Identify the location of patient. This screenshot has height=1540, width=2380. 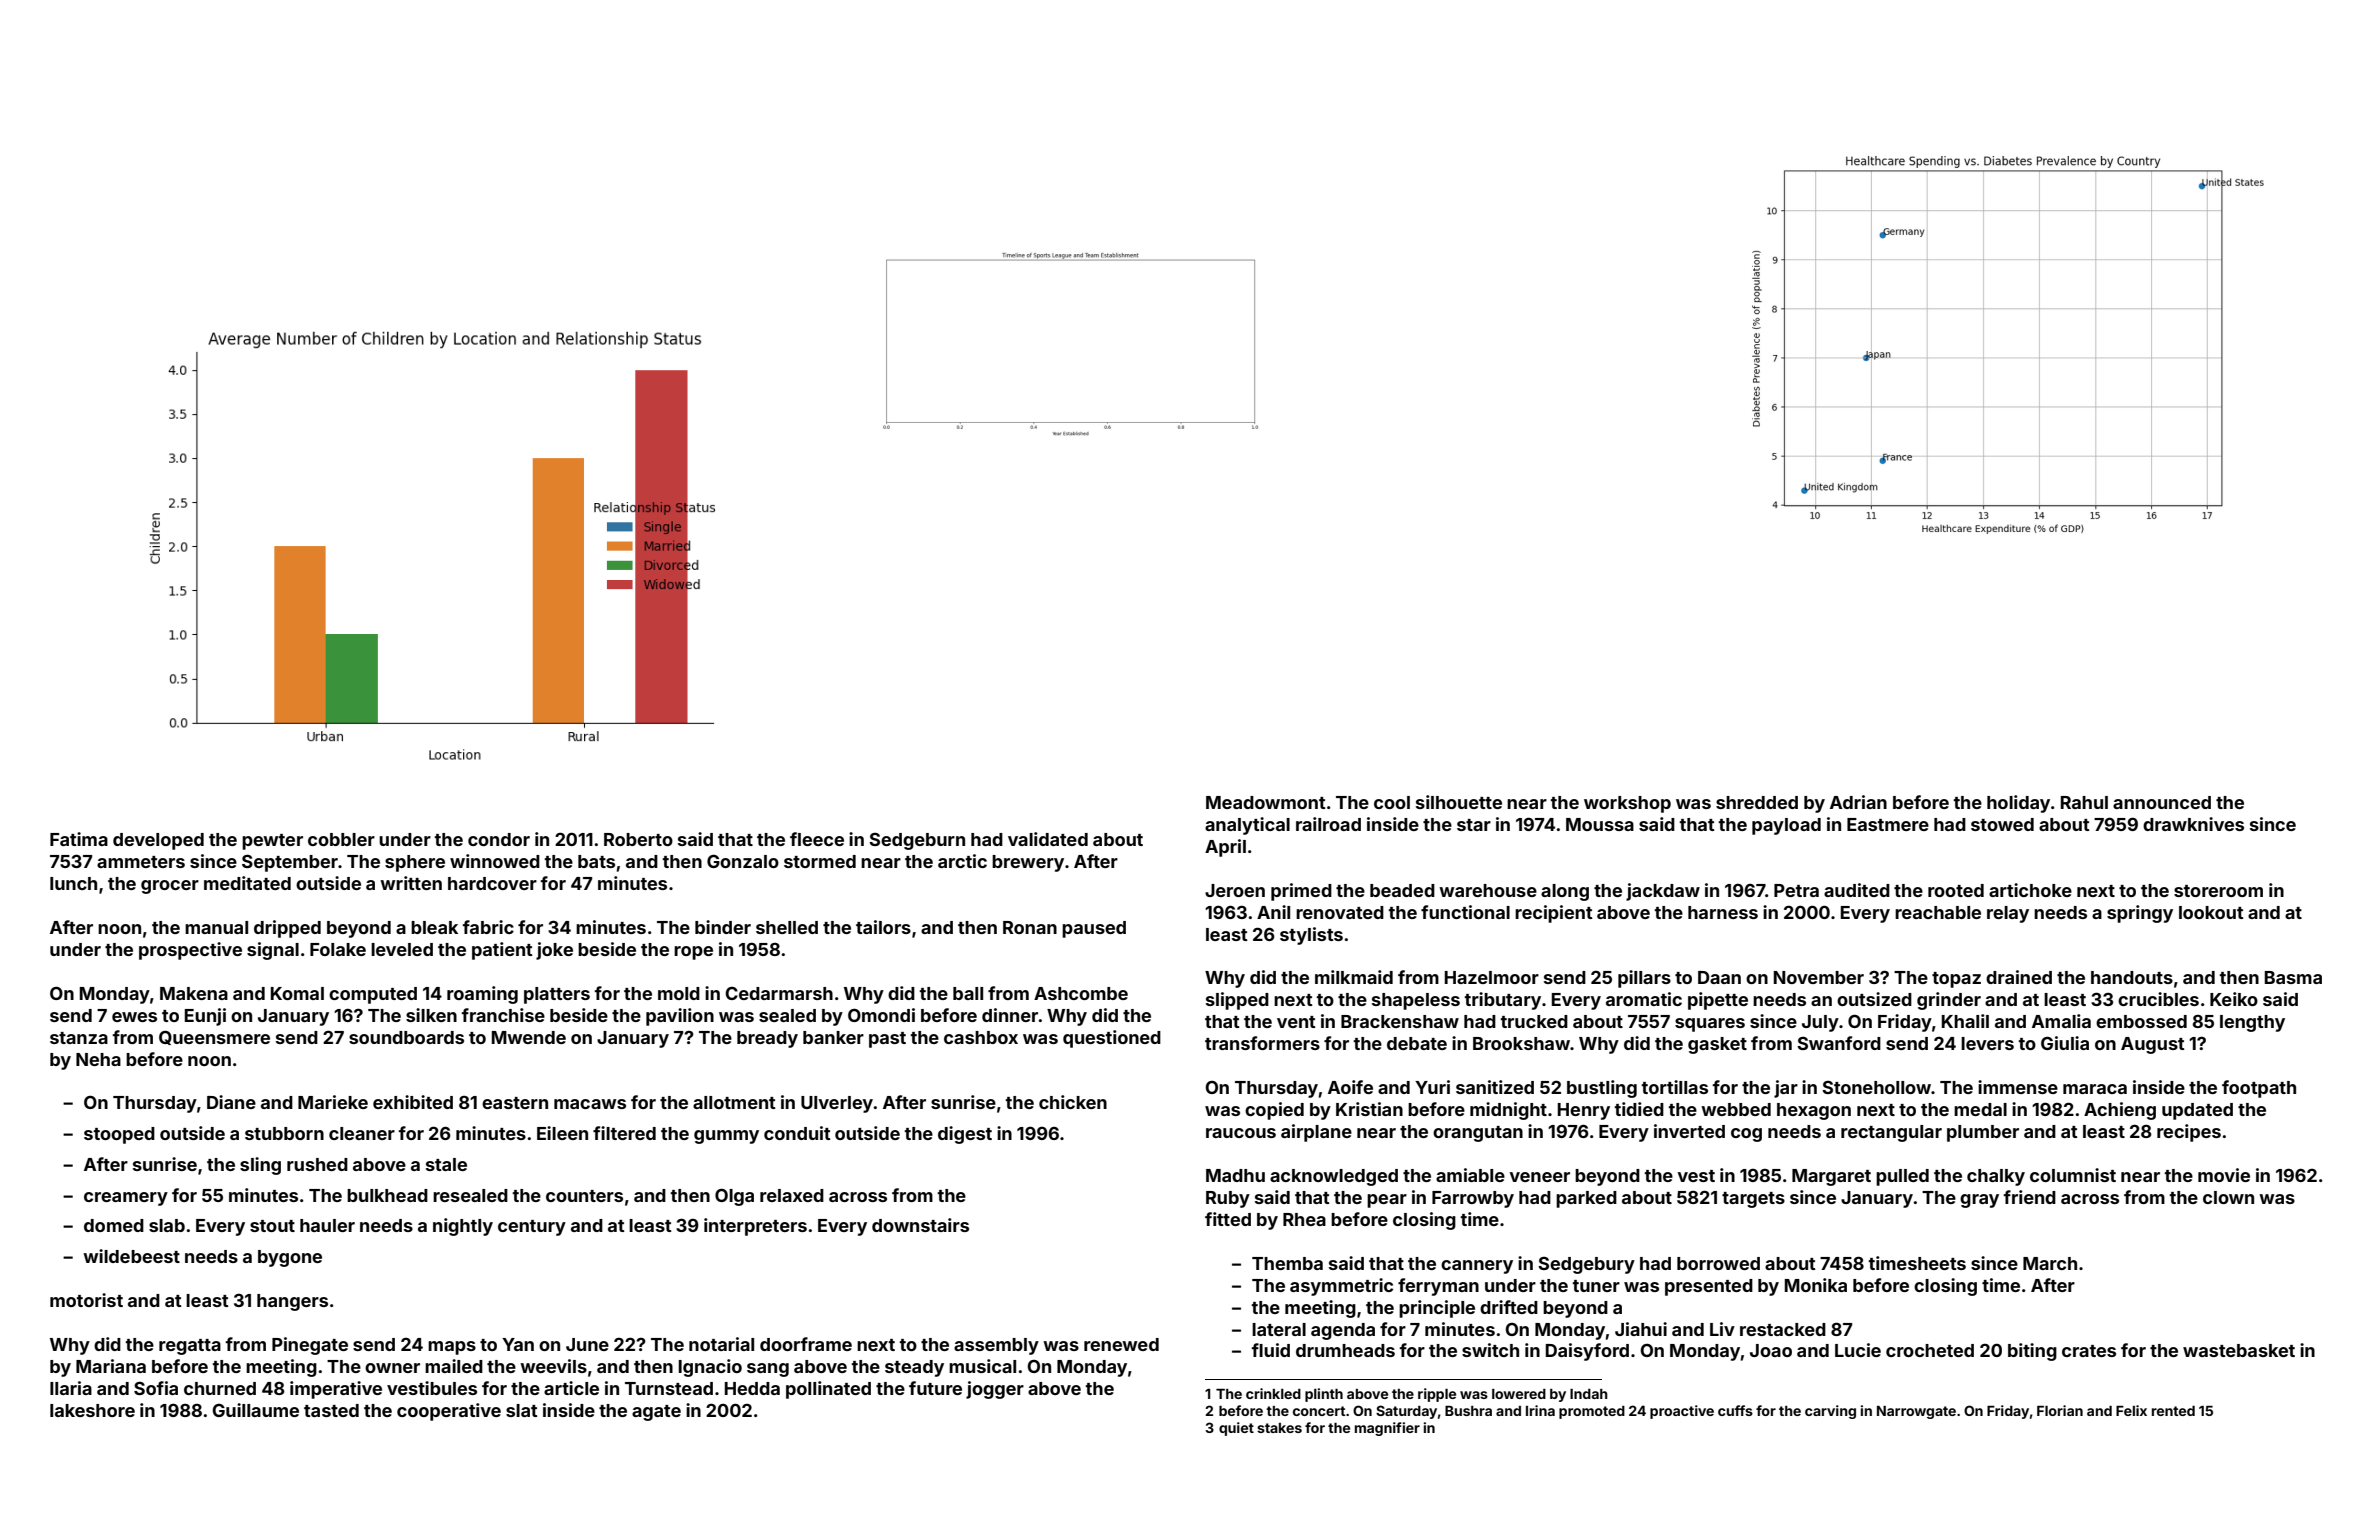
(502, 951).
